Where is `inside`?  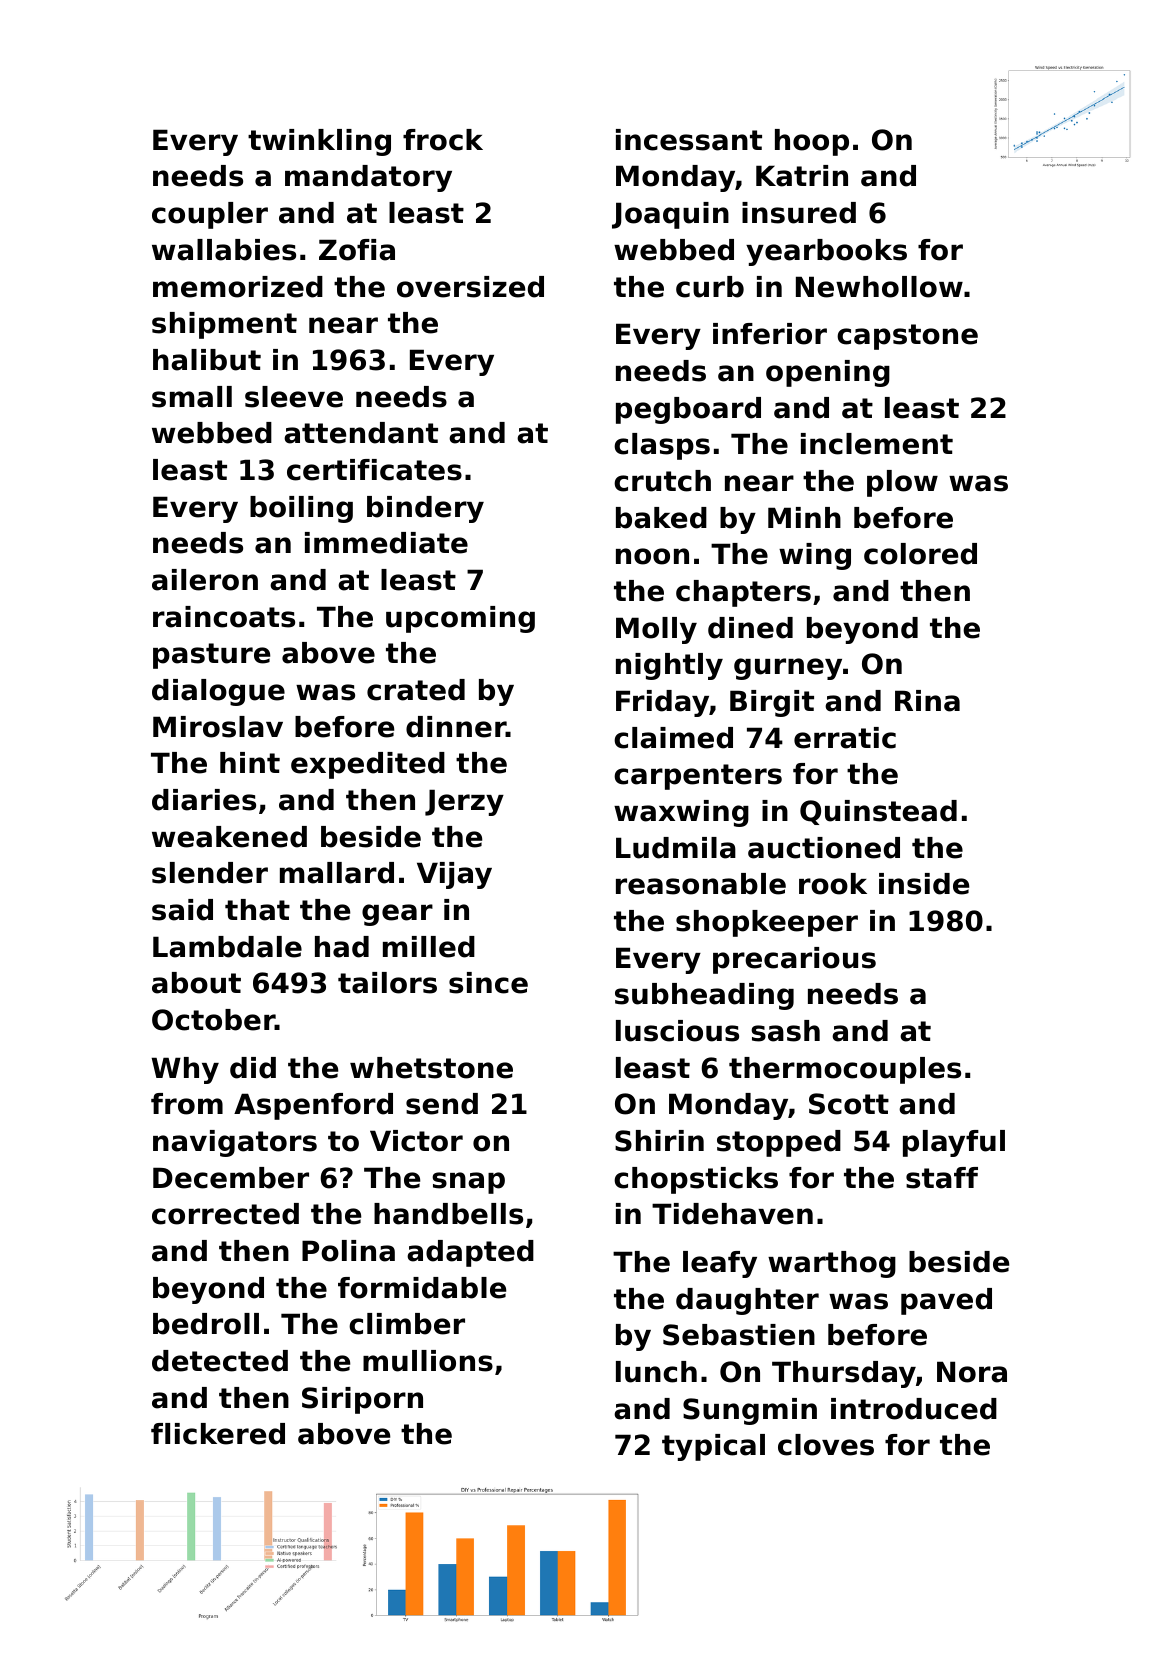
inside is located at coordinates (924, 884).
